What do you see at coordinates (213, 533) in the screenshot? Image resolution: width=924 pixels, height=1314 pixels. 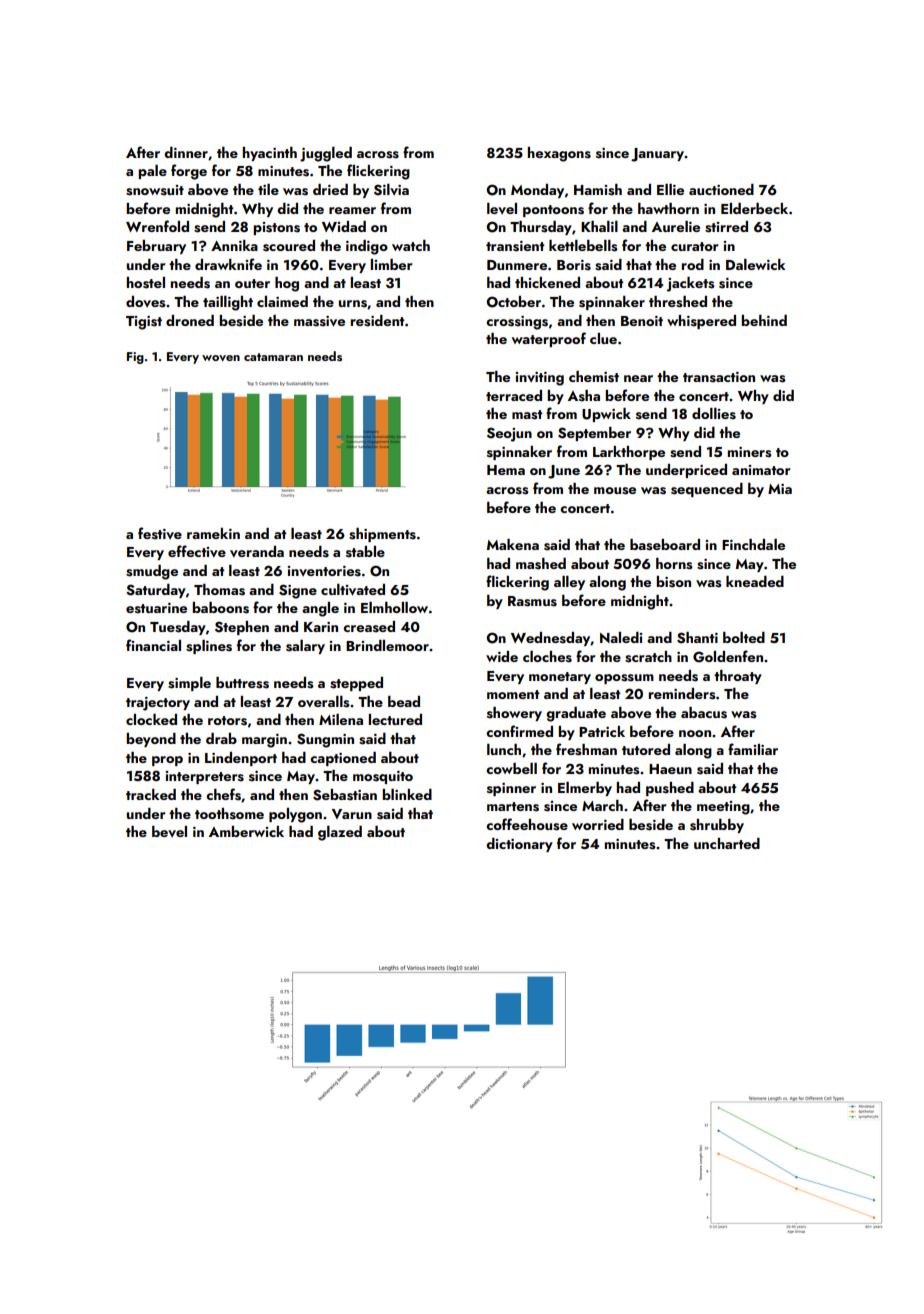 I see `ramekin` at bounding box center [213, 533].
